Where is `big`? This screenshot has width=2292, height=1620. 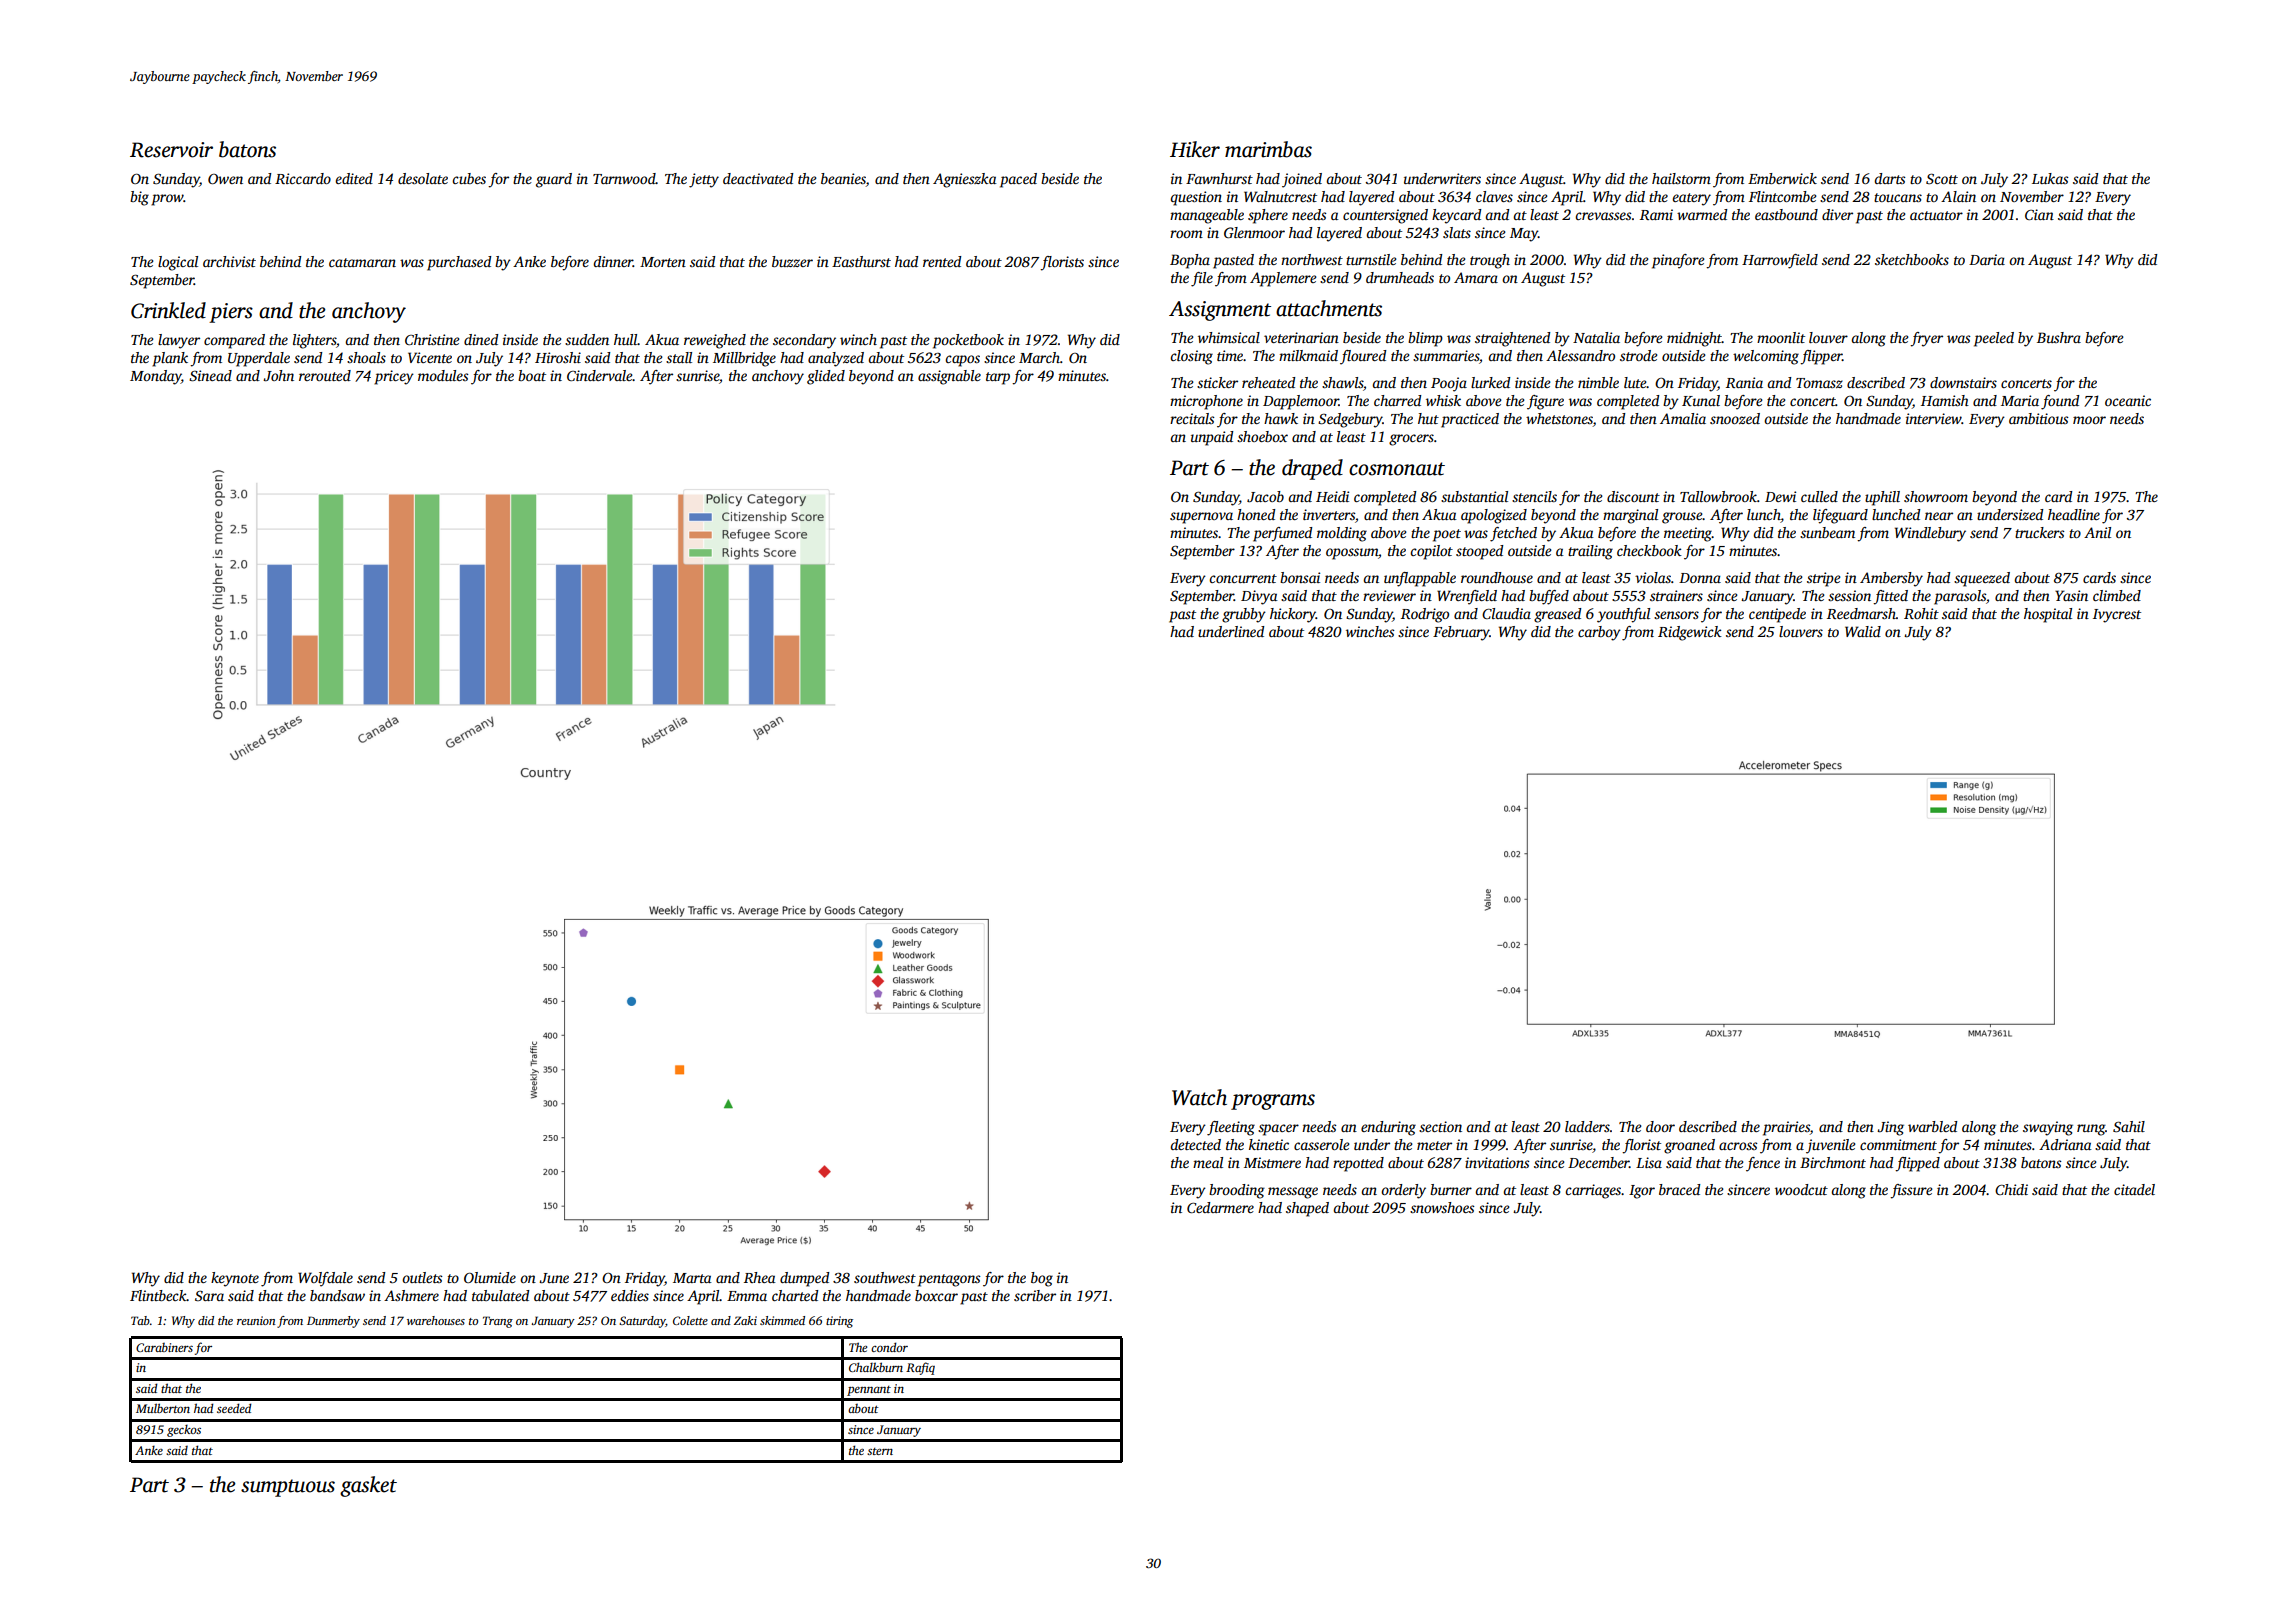 big is located at coordinates (139, 198).
